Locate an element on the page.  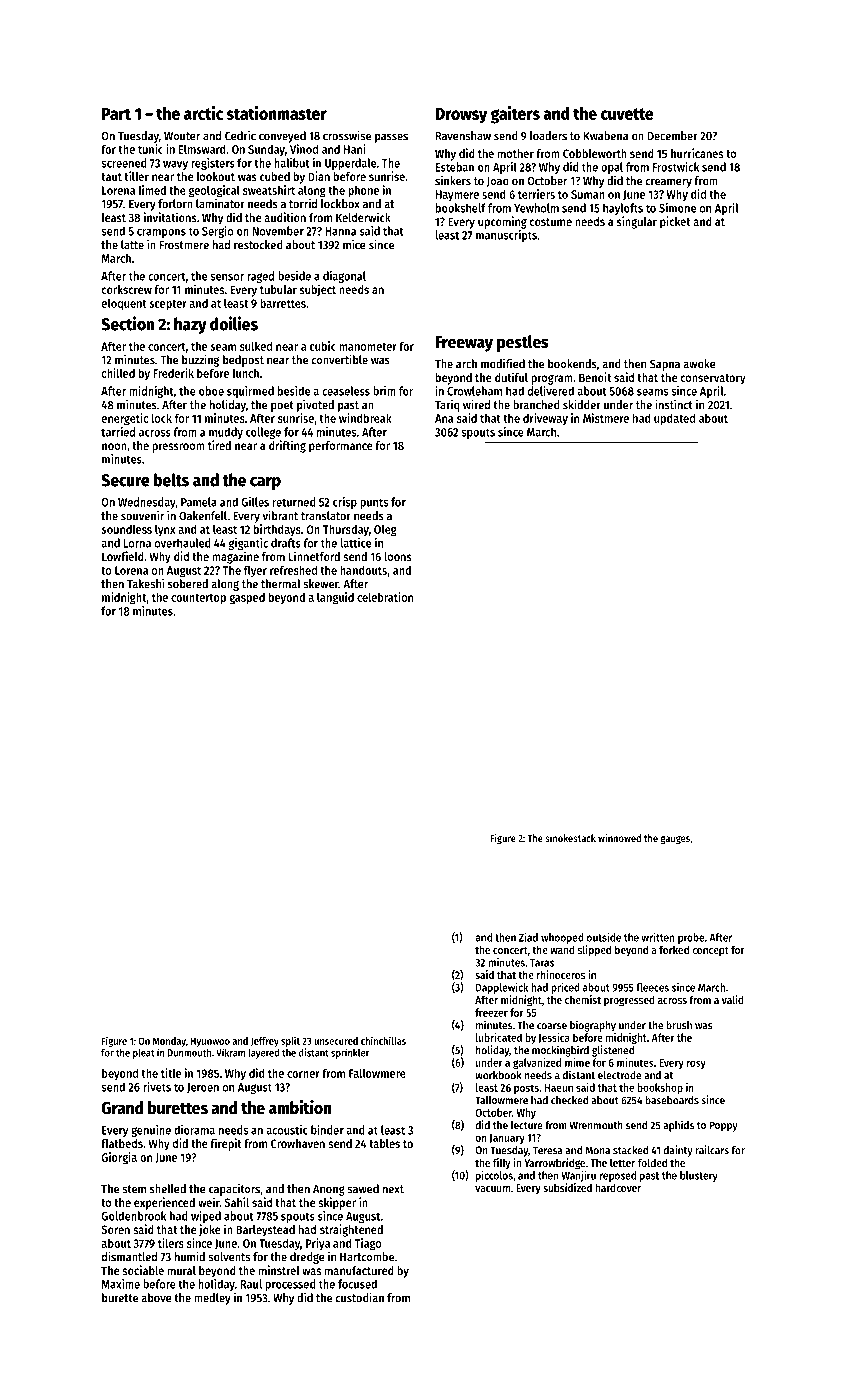
drifting is located at coordinates (287, 446).
